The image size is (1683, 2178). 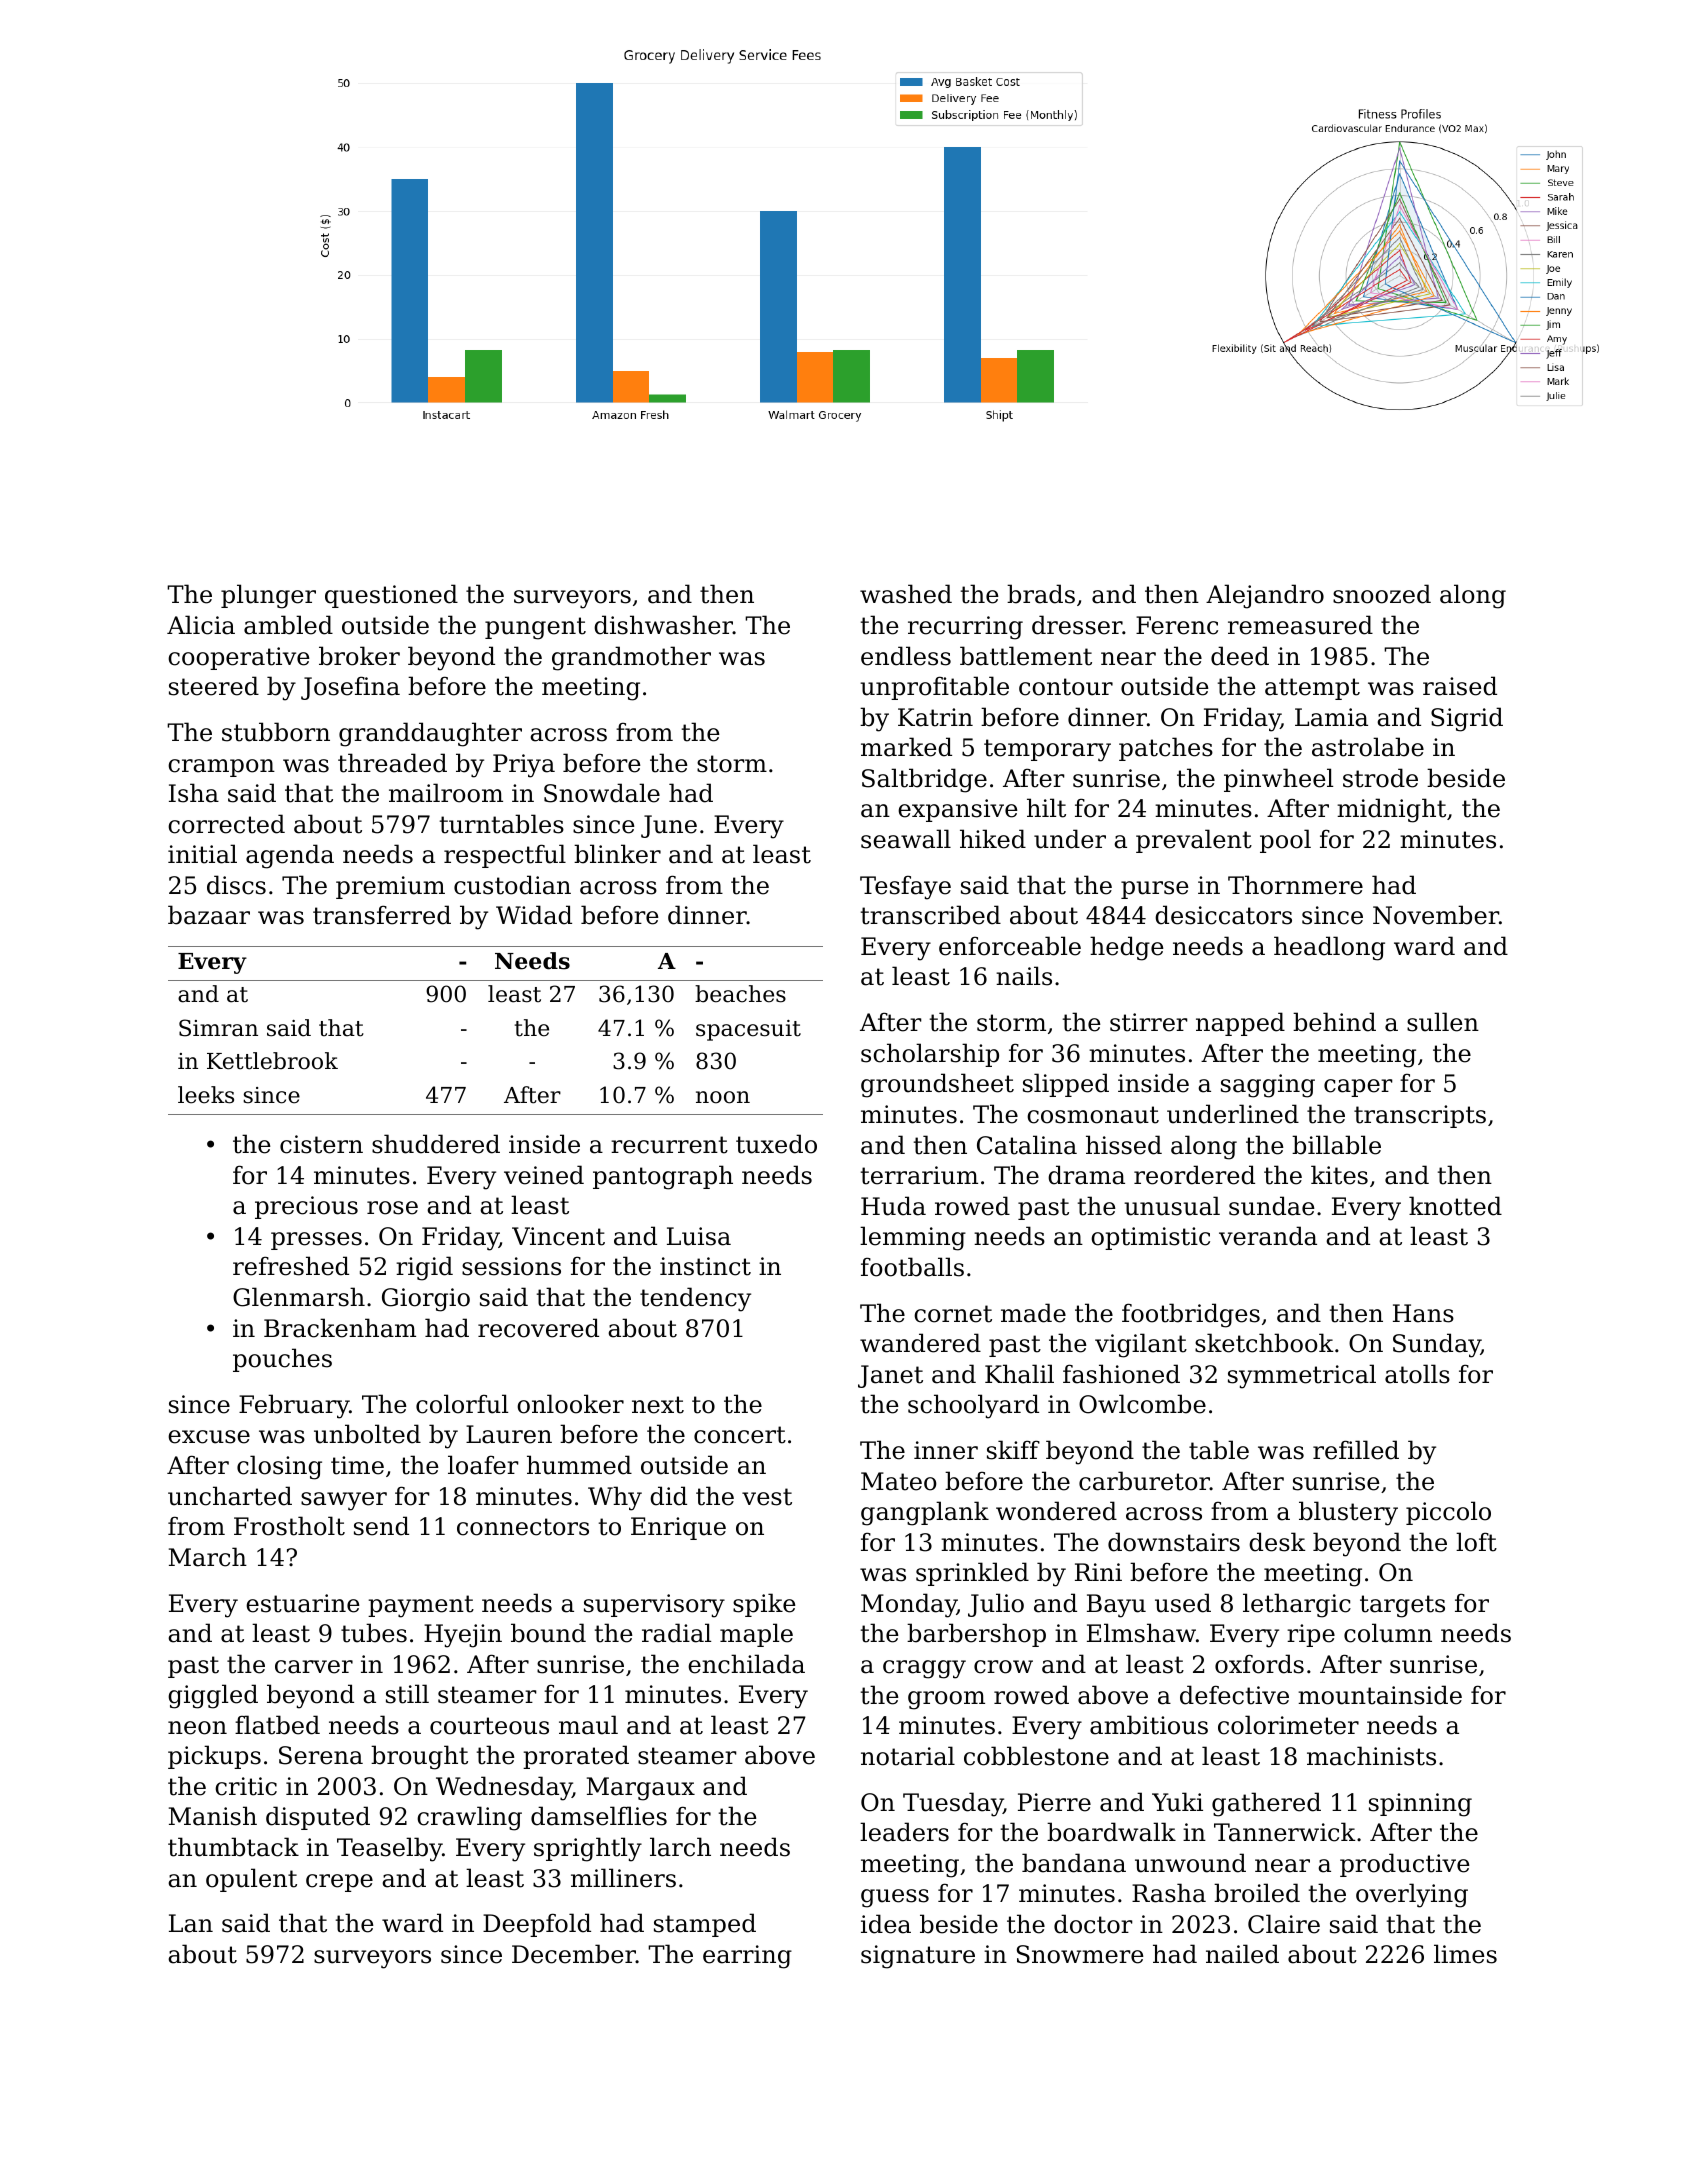 I want to click on questioned, so click(x=391, y=596).
